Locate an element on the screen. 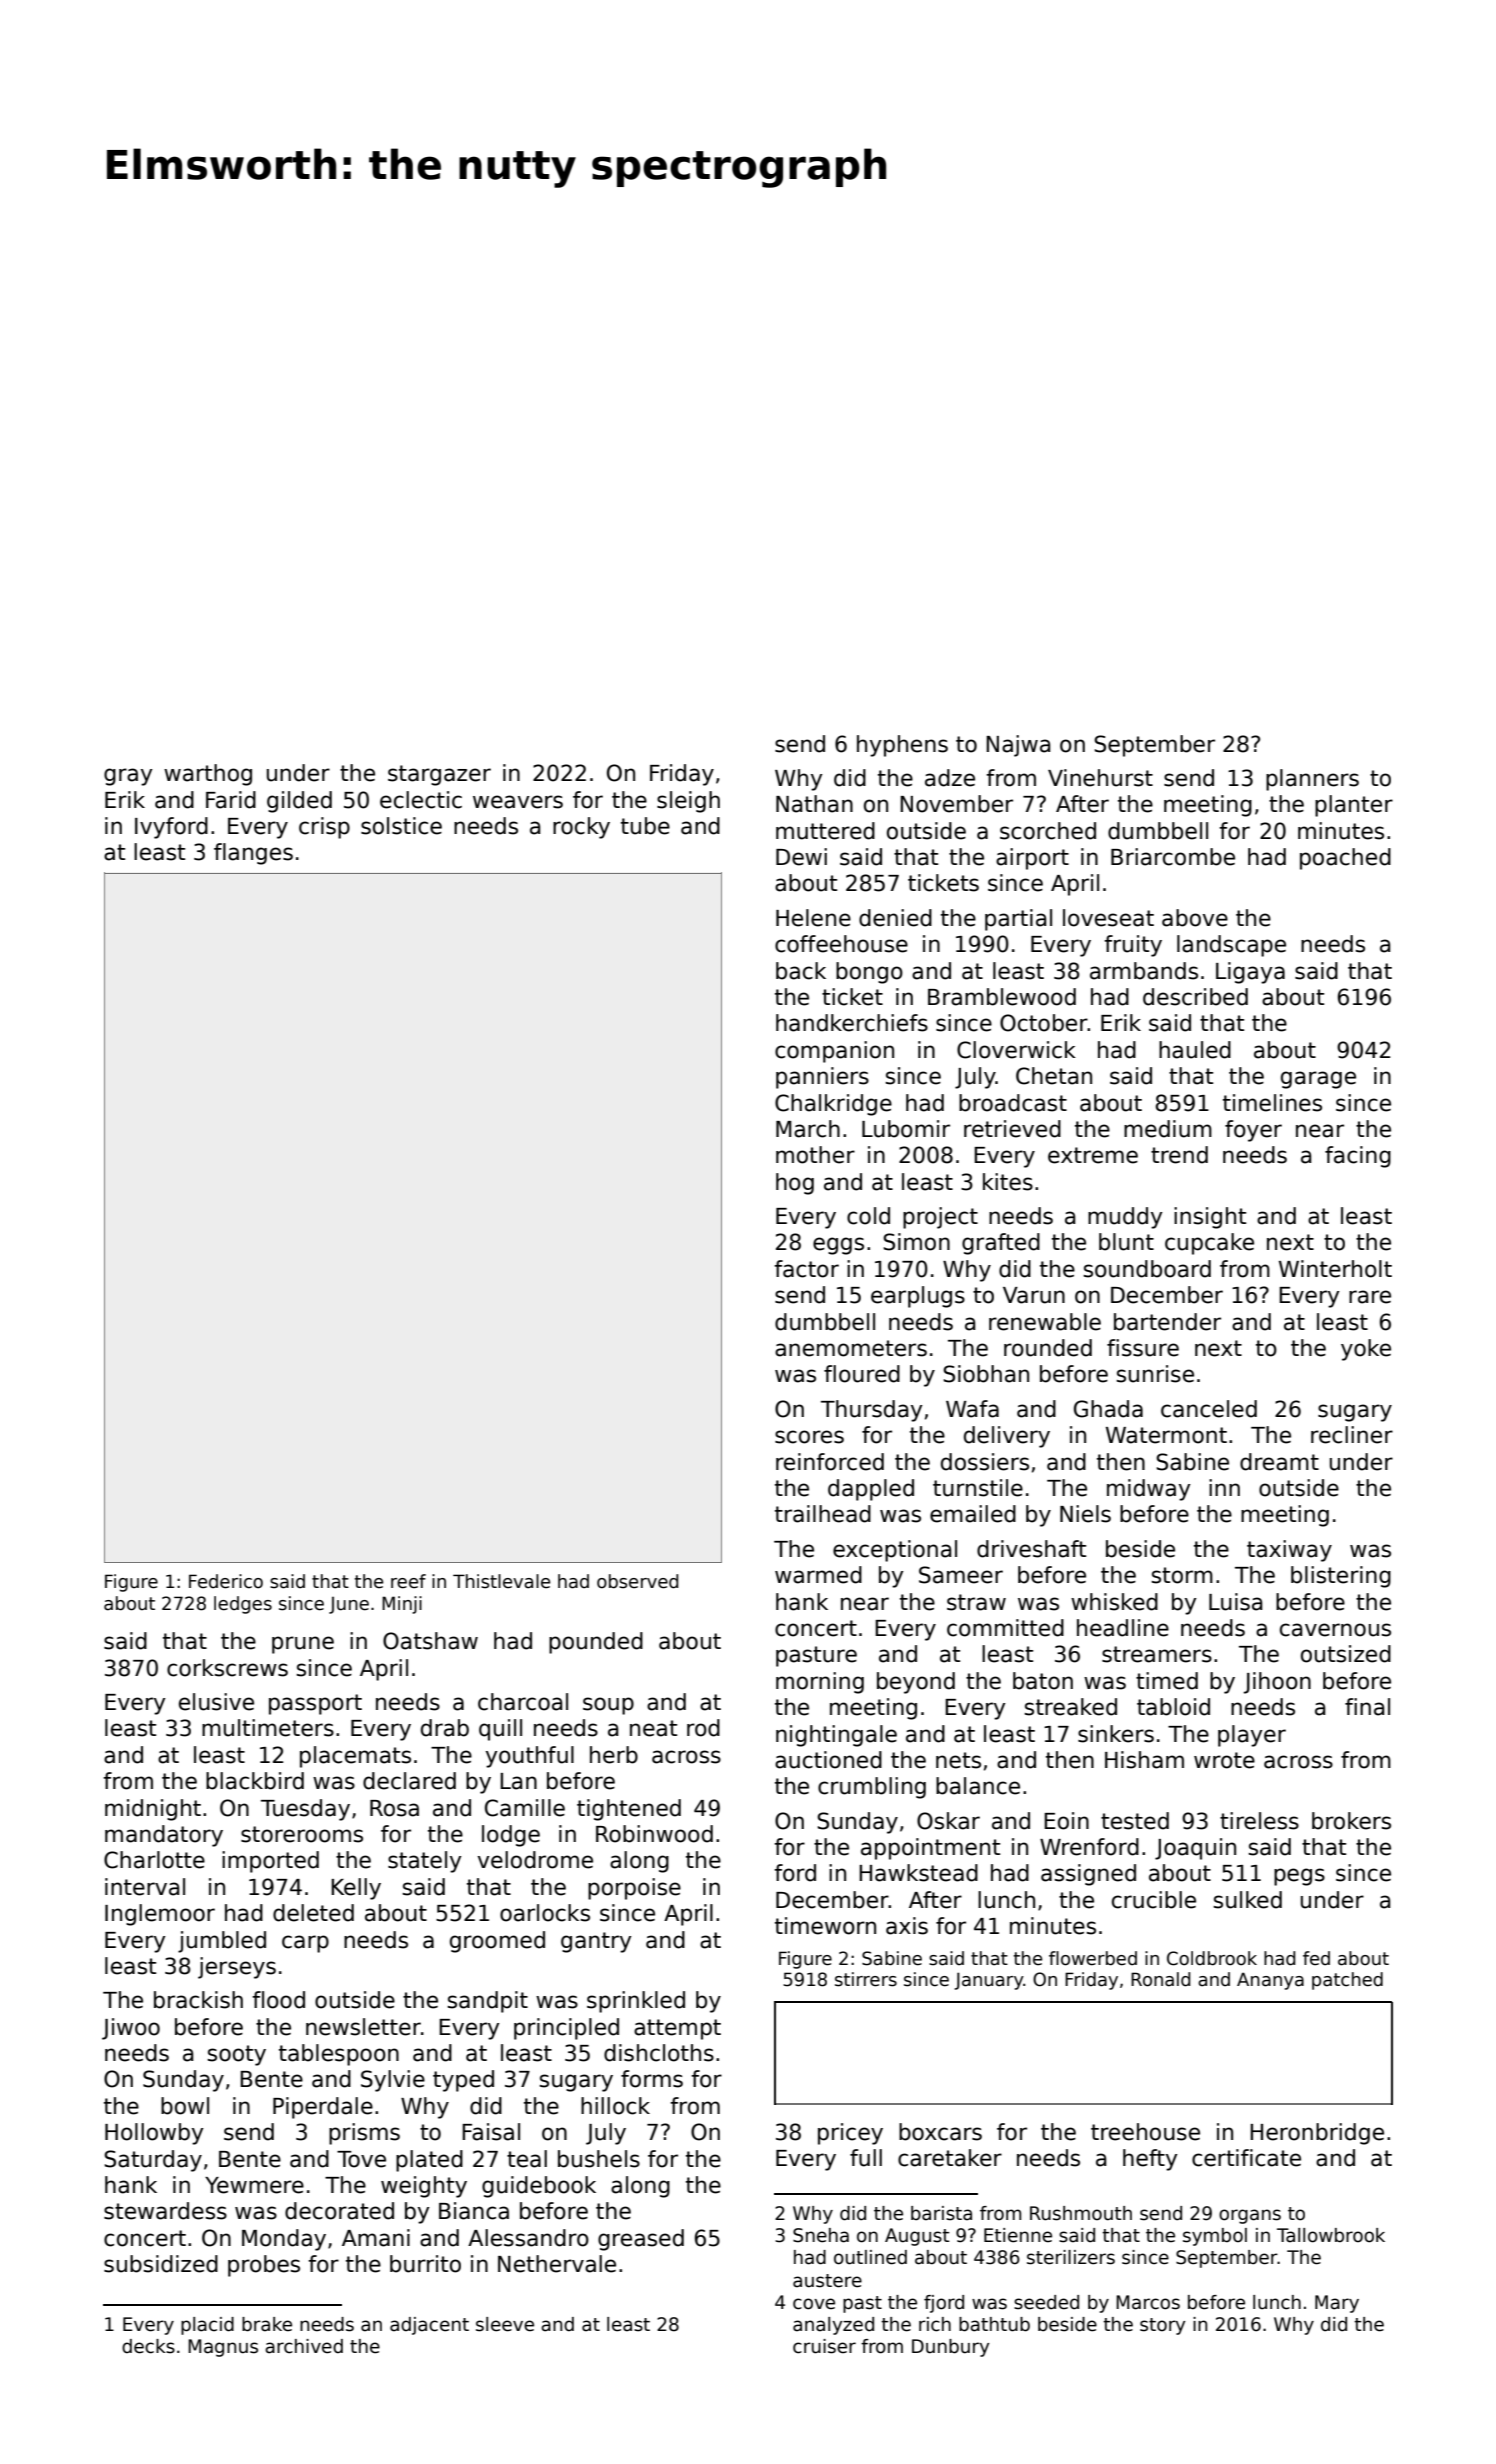 The height and width of the screenshot is (2464, 1496). Tove is located at coordinates (361, 2159).
